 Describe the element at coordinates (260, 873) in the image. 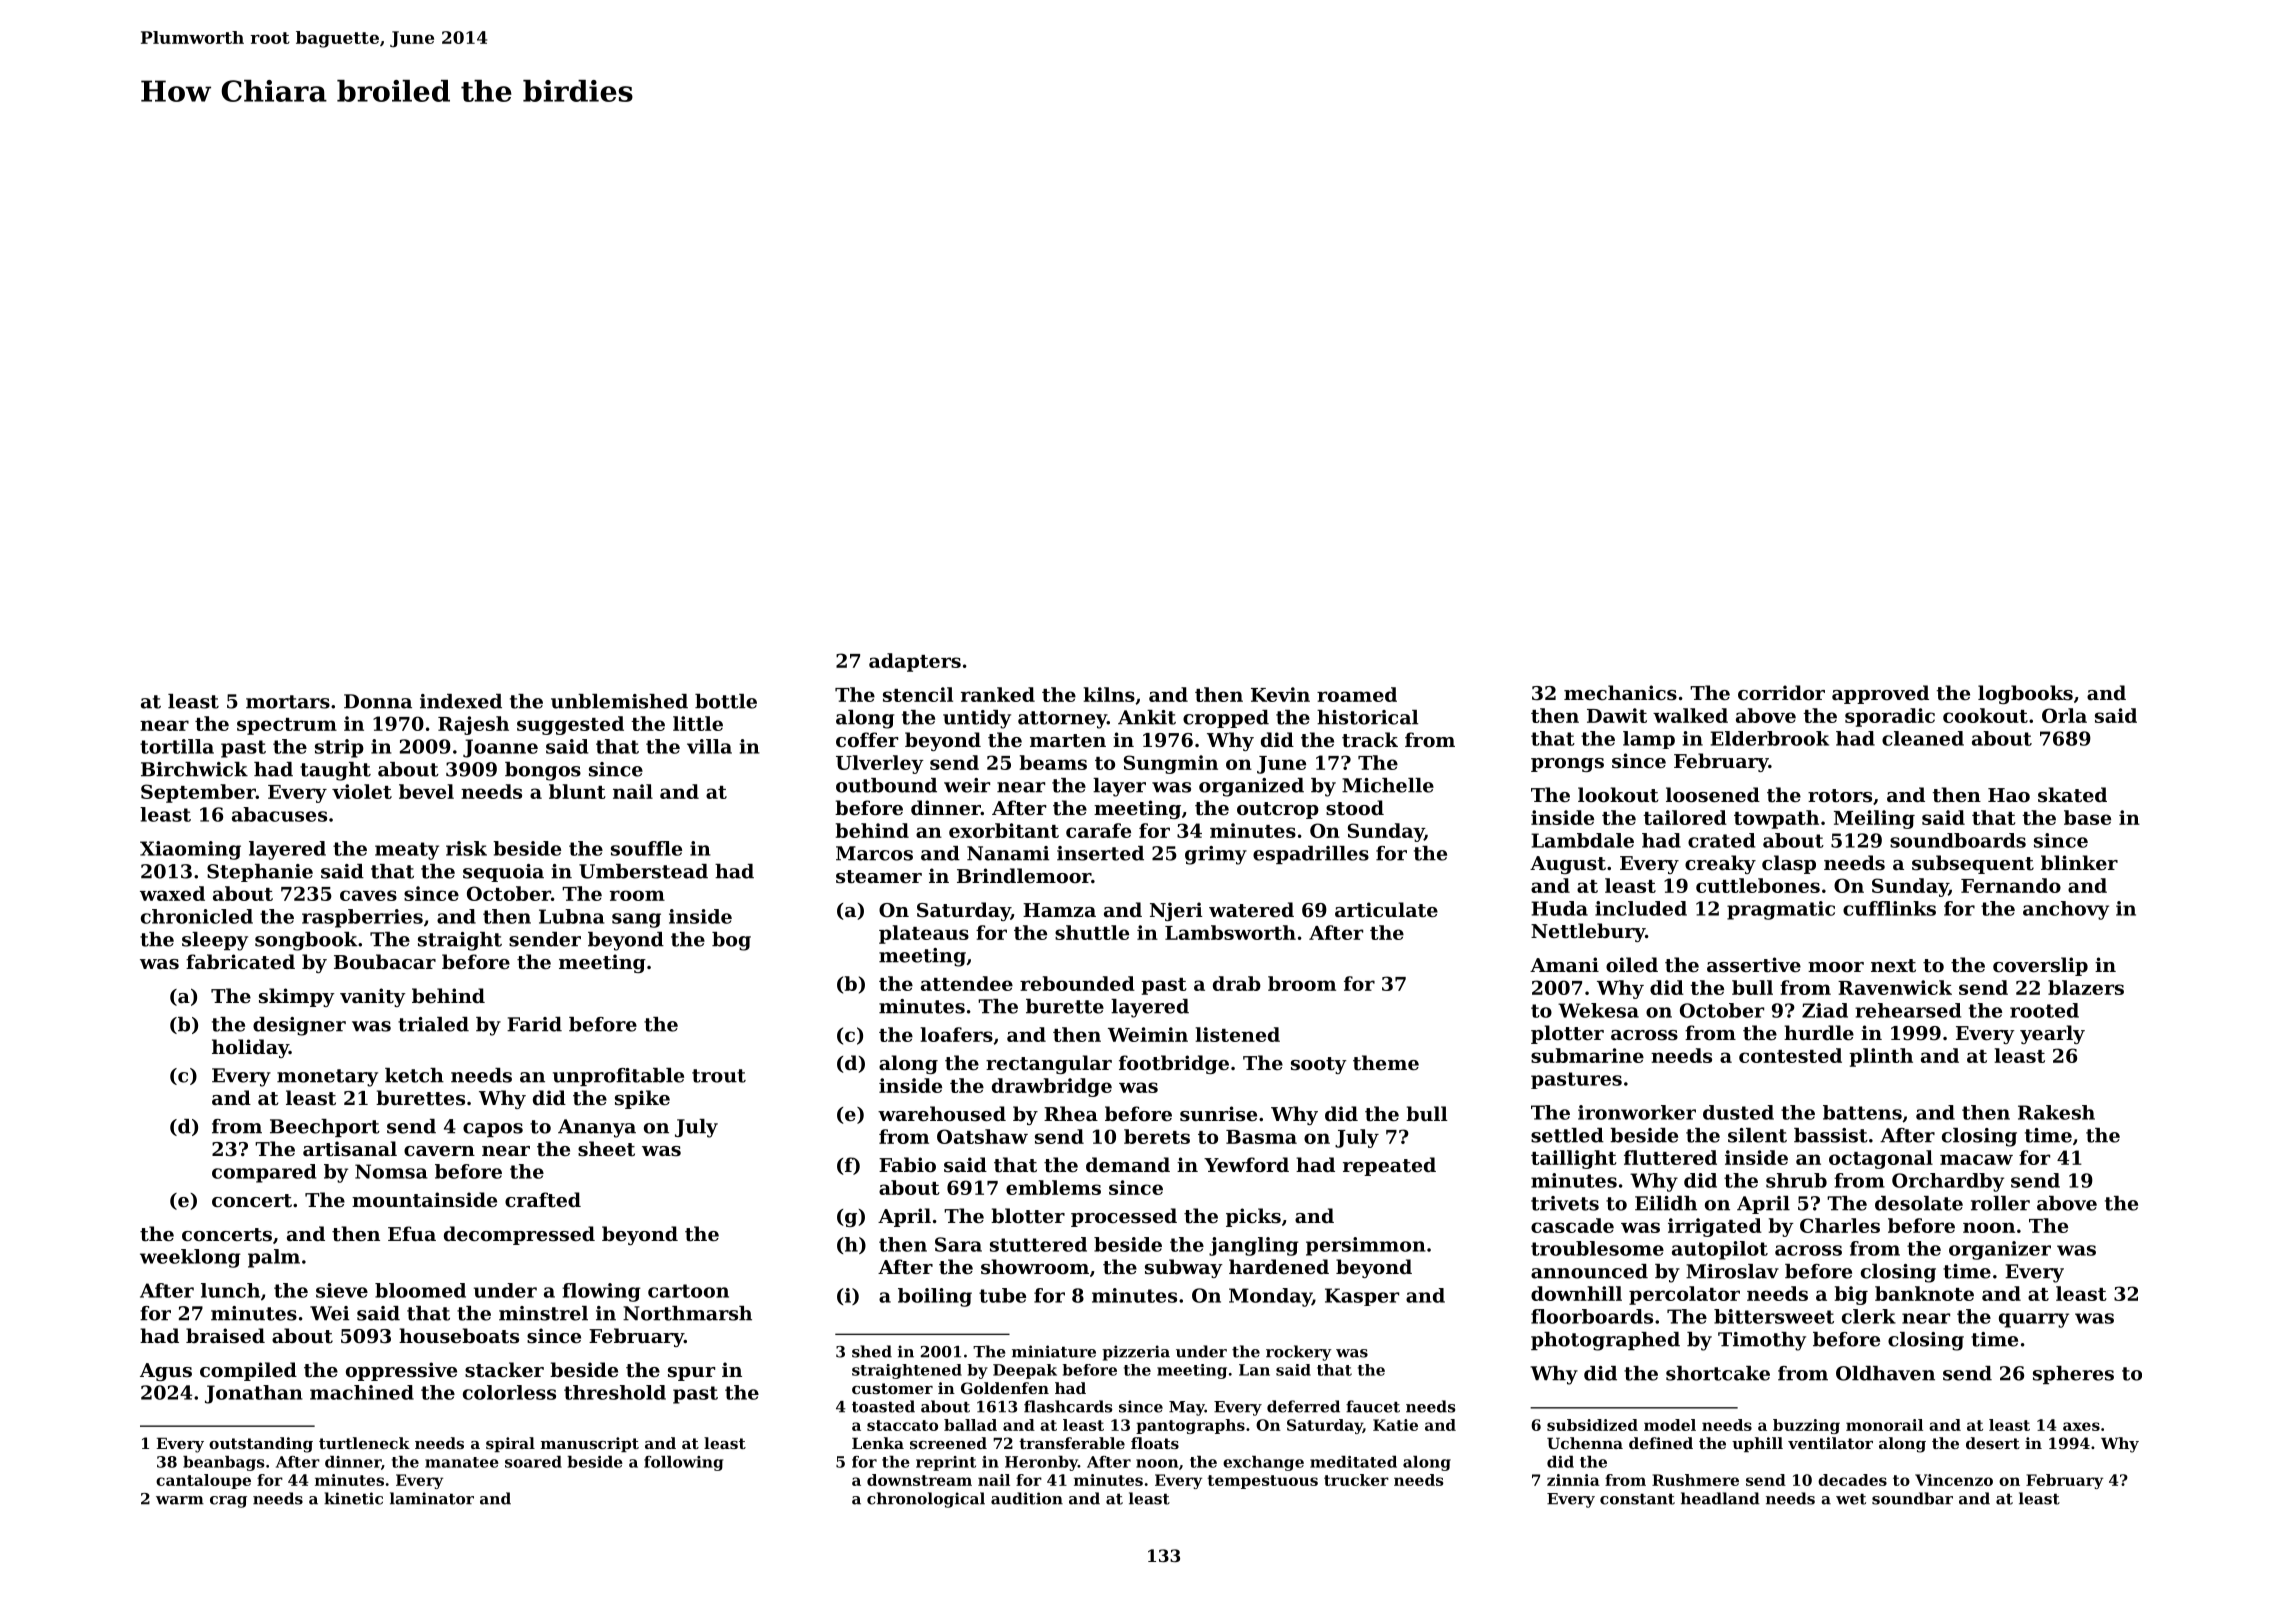

I see `Stephanie` at that location.
